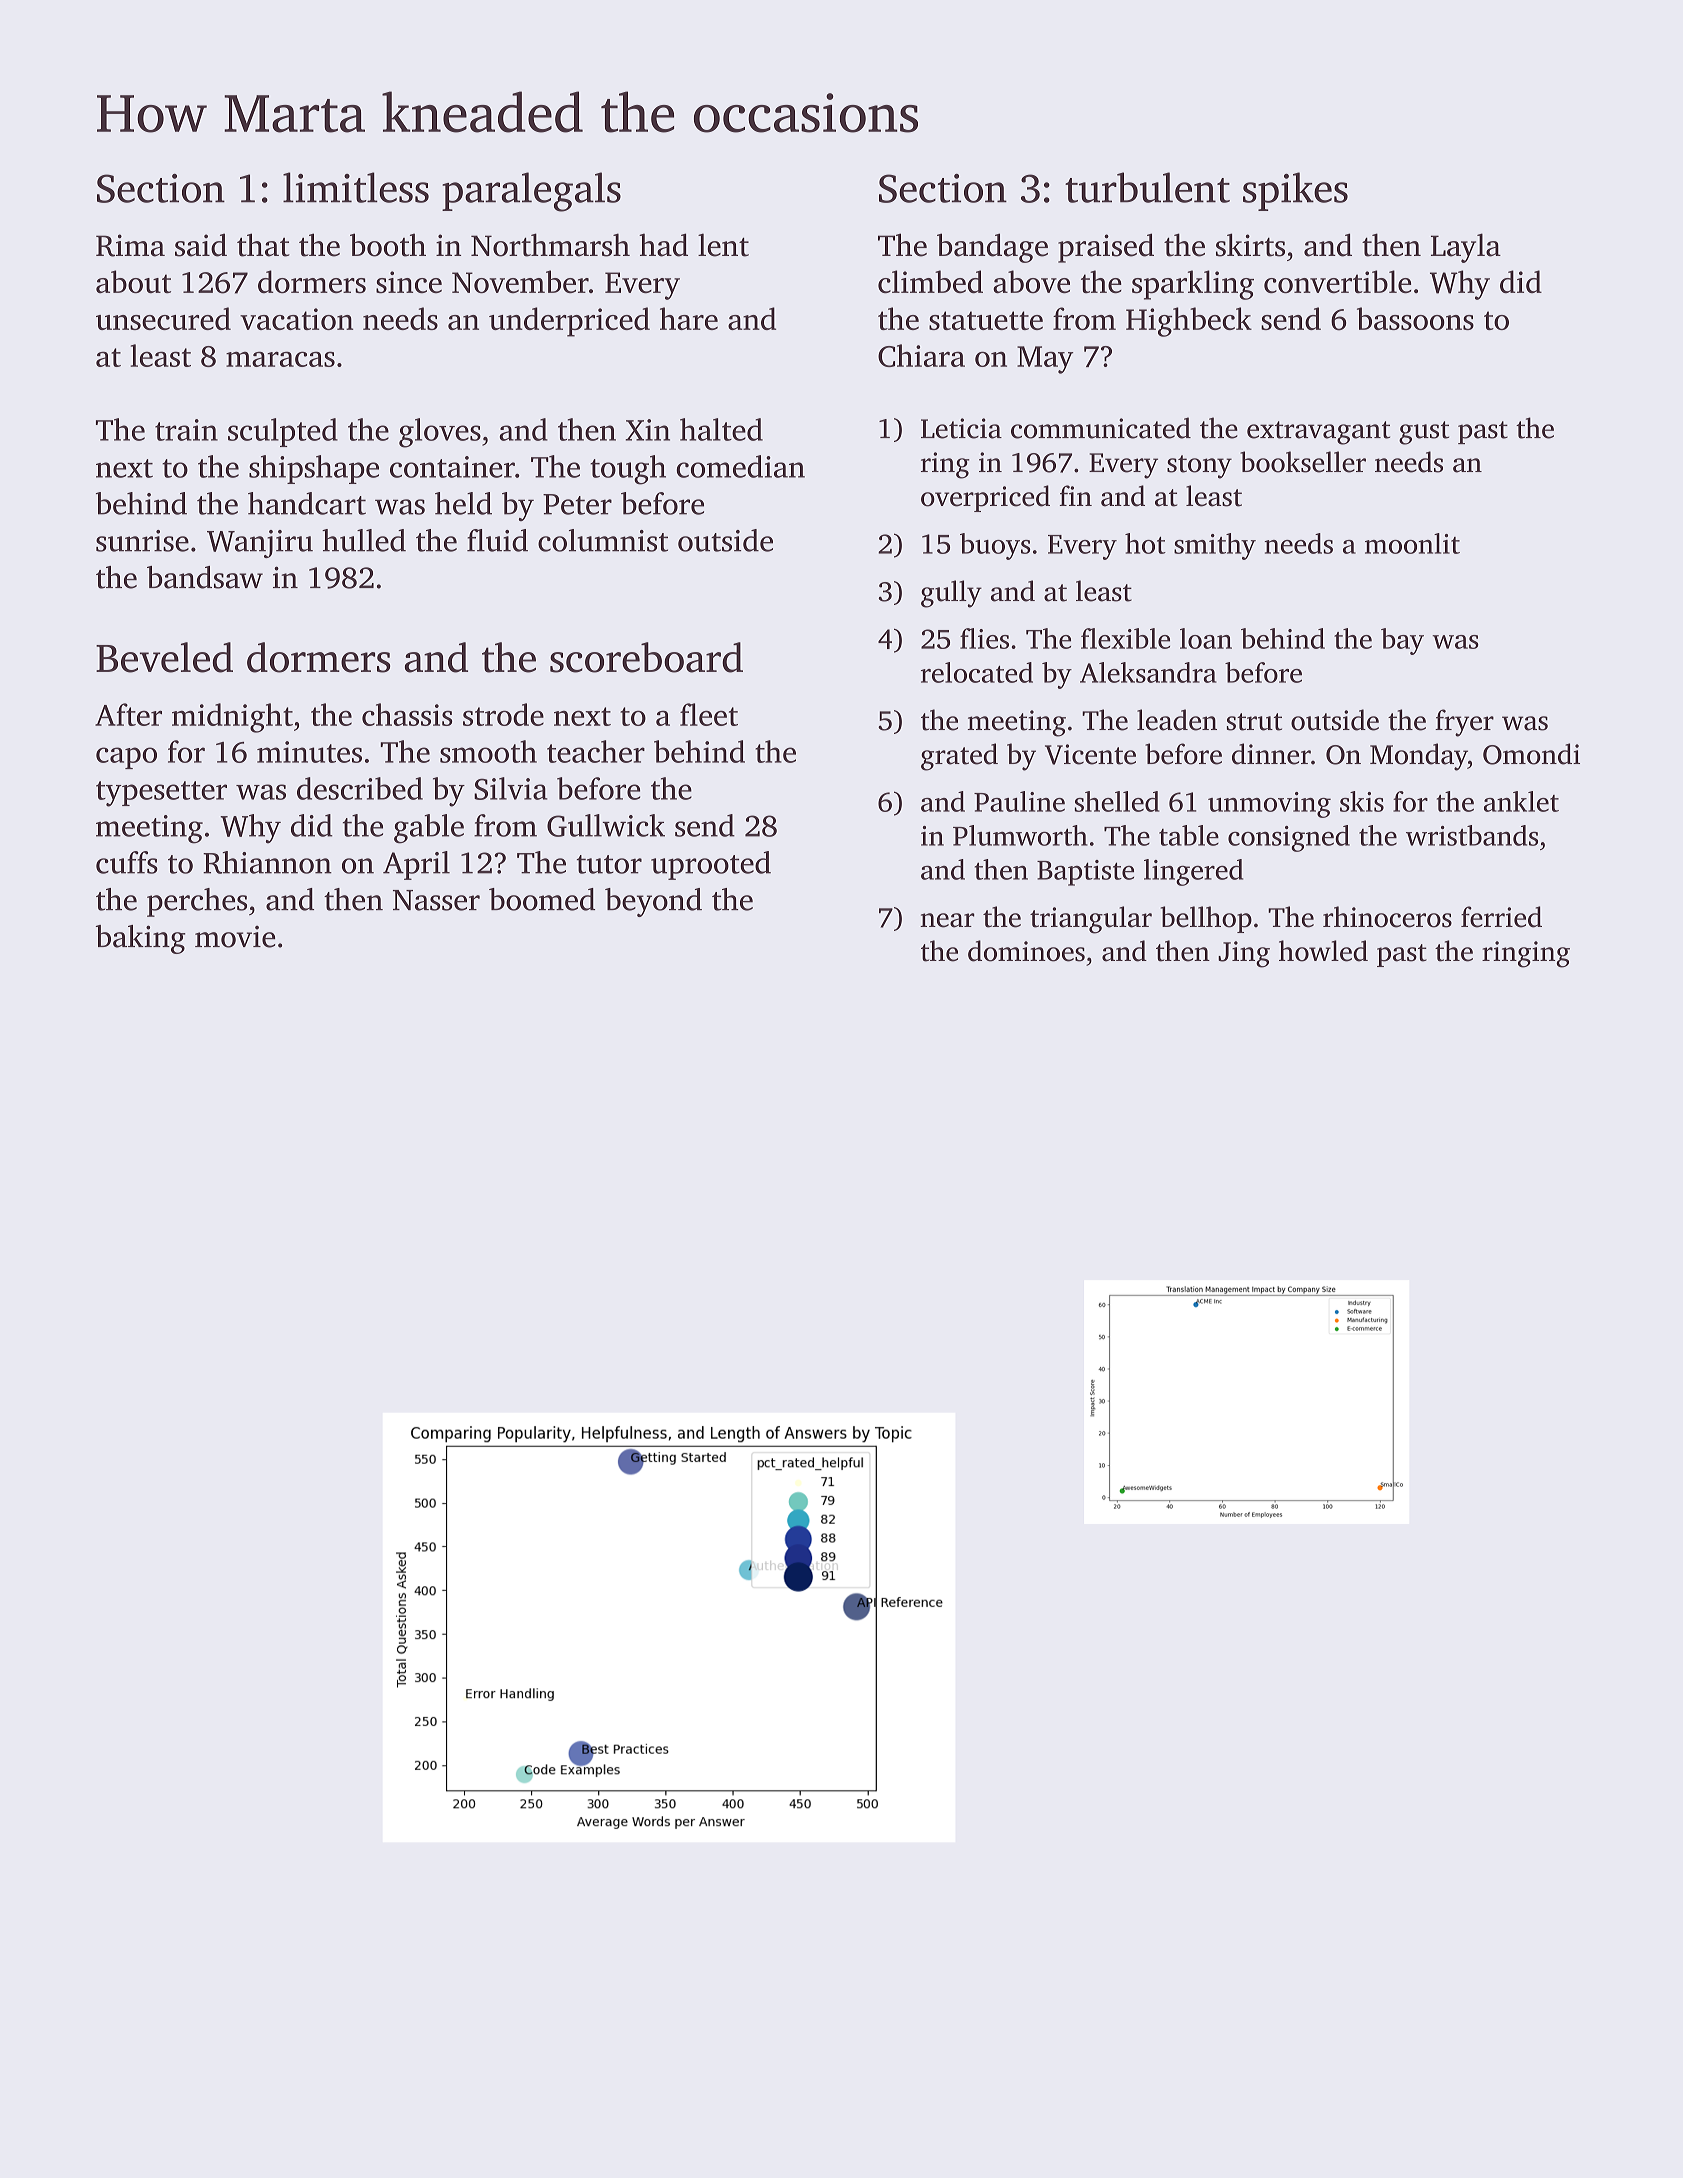 This screenshot has width=1683, height=2178. What do you see at coordinates (606, 825) in the screenshot?
I see `Gullwick` at bounding box center [606, 825].
